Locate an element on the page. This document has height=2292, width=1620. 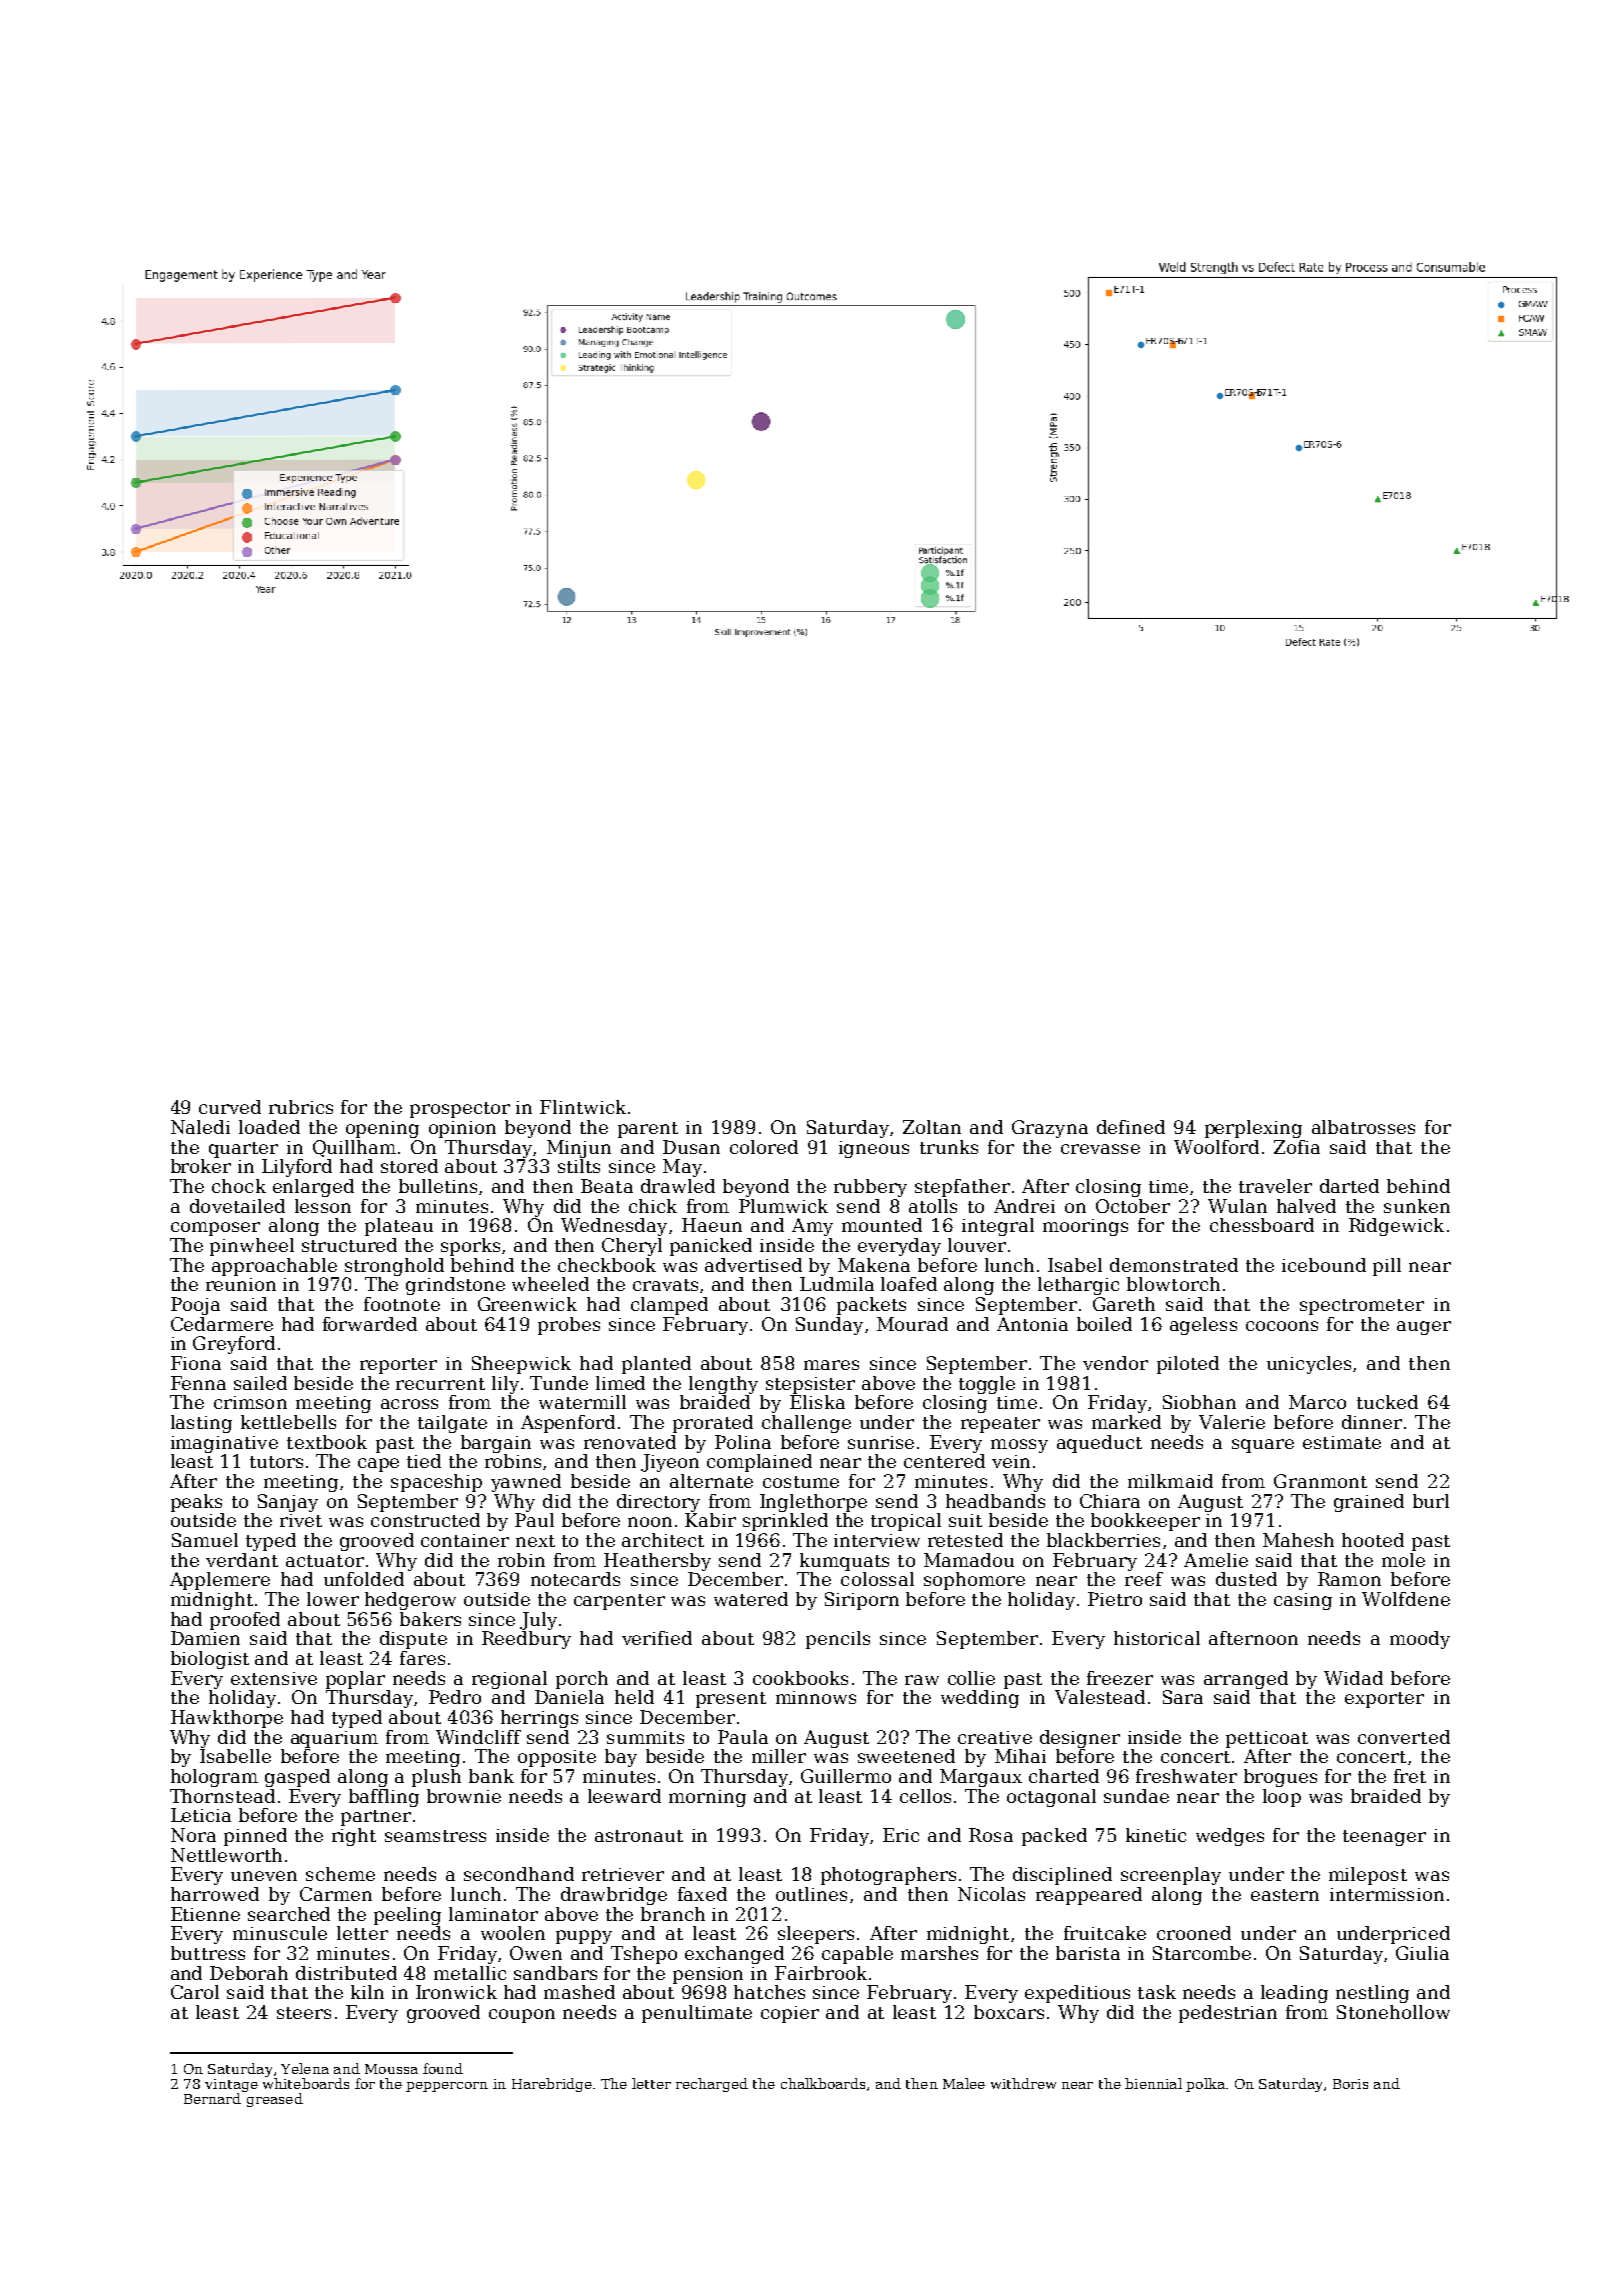
auger is located at coordinates (1424, 1328).
